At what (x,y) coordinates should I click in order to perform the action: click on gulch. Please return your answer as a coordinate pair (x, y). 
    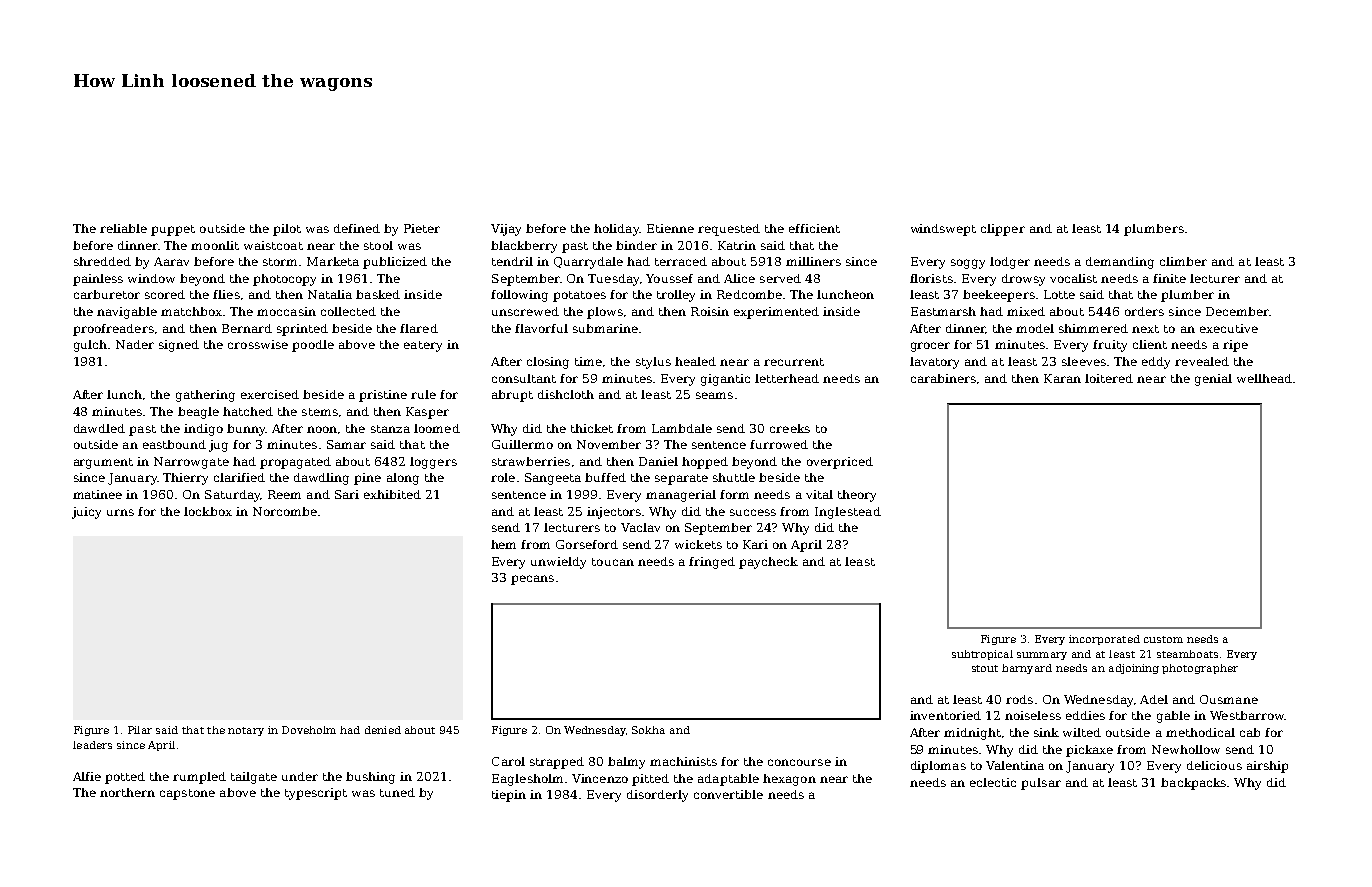
    Looking at the image, I should click on (90, 346).
